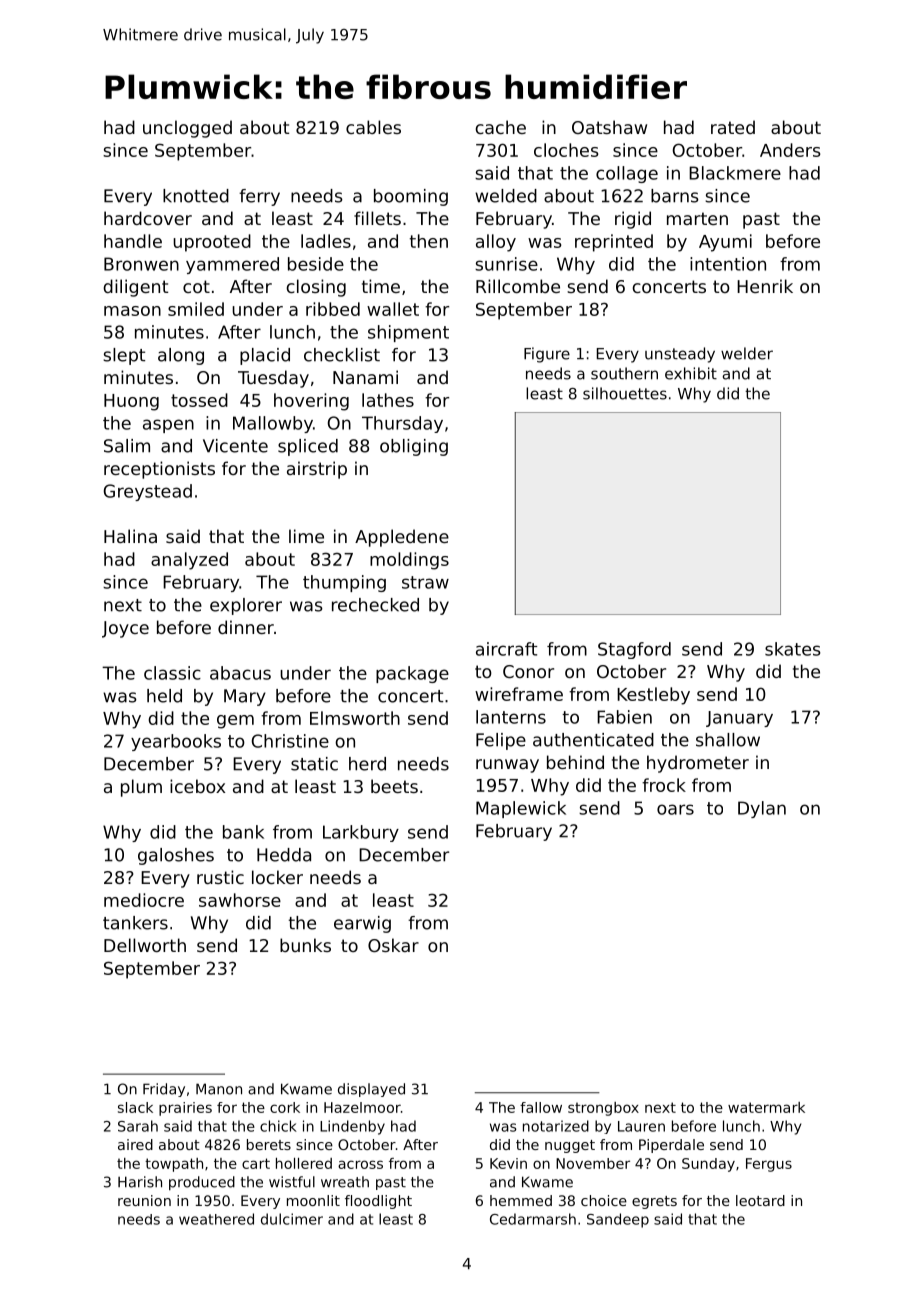 The height and width of the screenshot is (1314, 924). Describe the element at coordinates (373, 127) in the screenshot. I see `cables` at that location.
